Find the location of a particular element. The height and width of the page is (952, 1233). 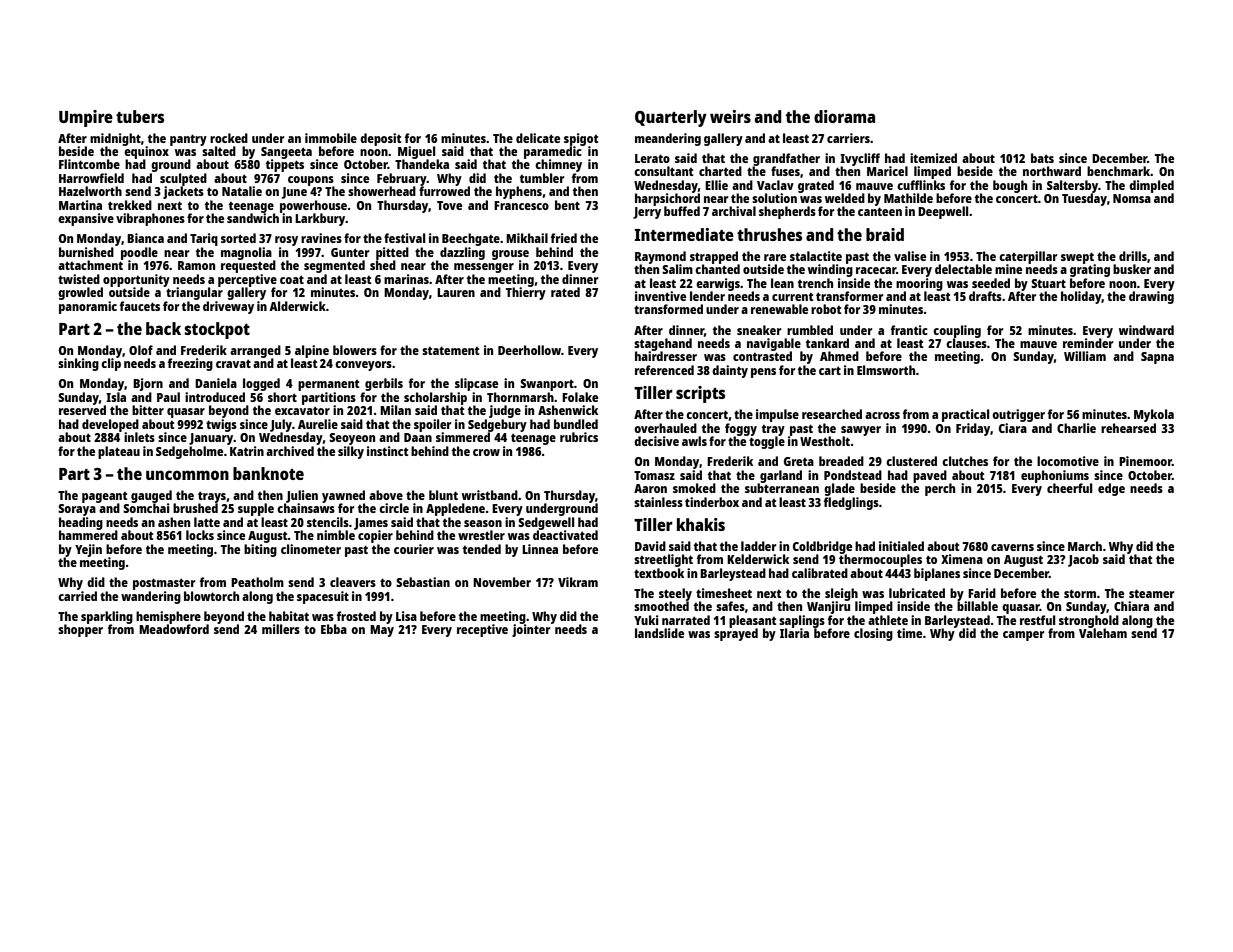

chimney is located at coordinates (558, 165).
